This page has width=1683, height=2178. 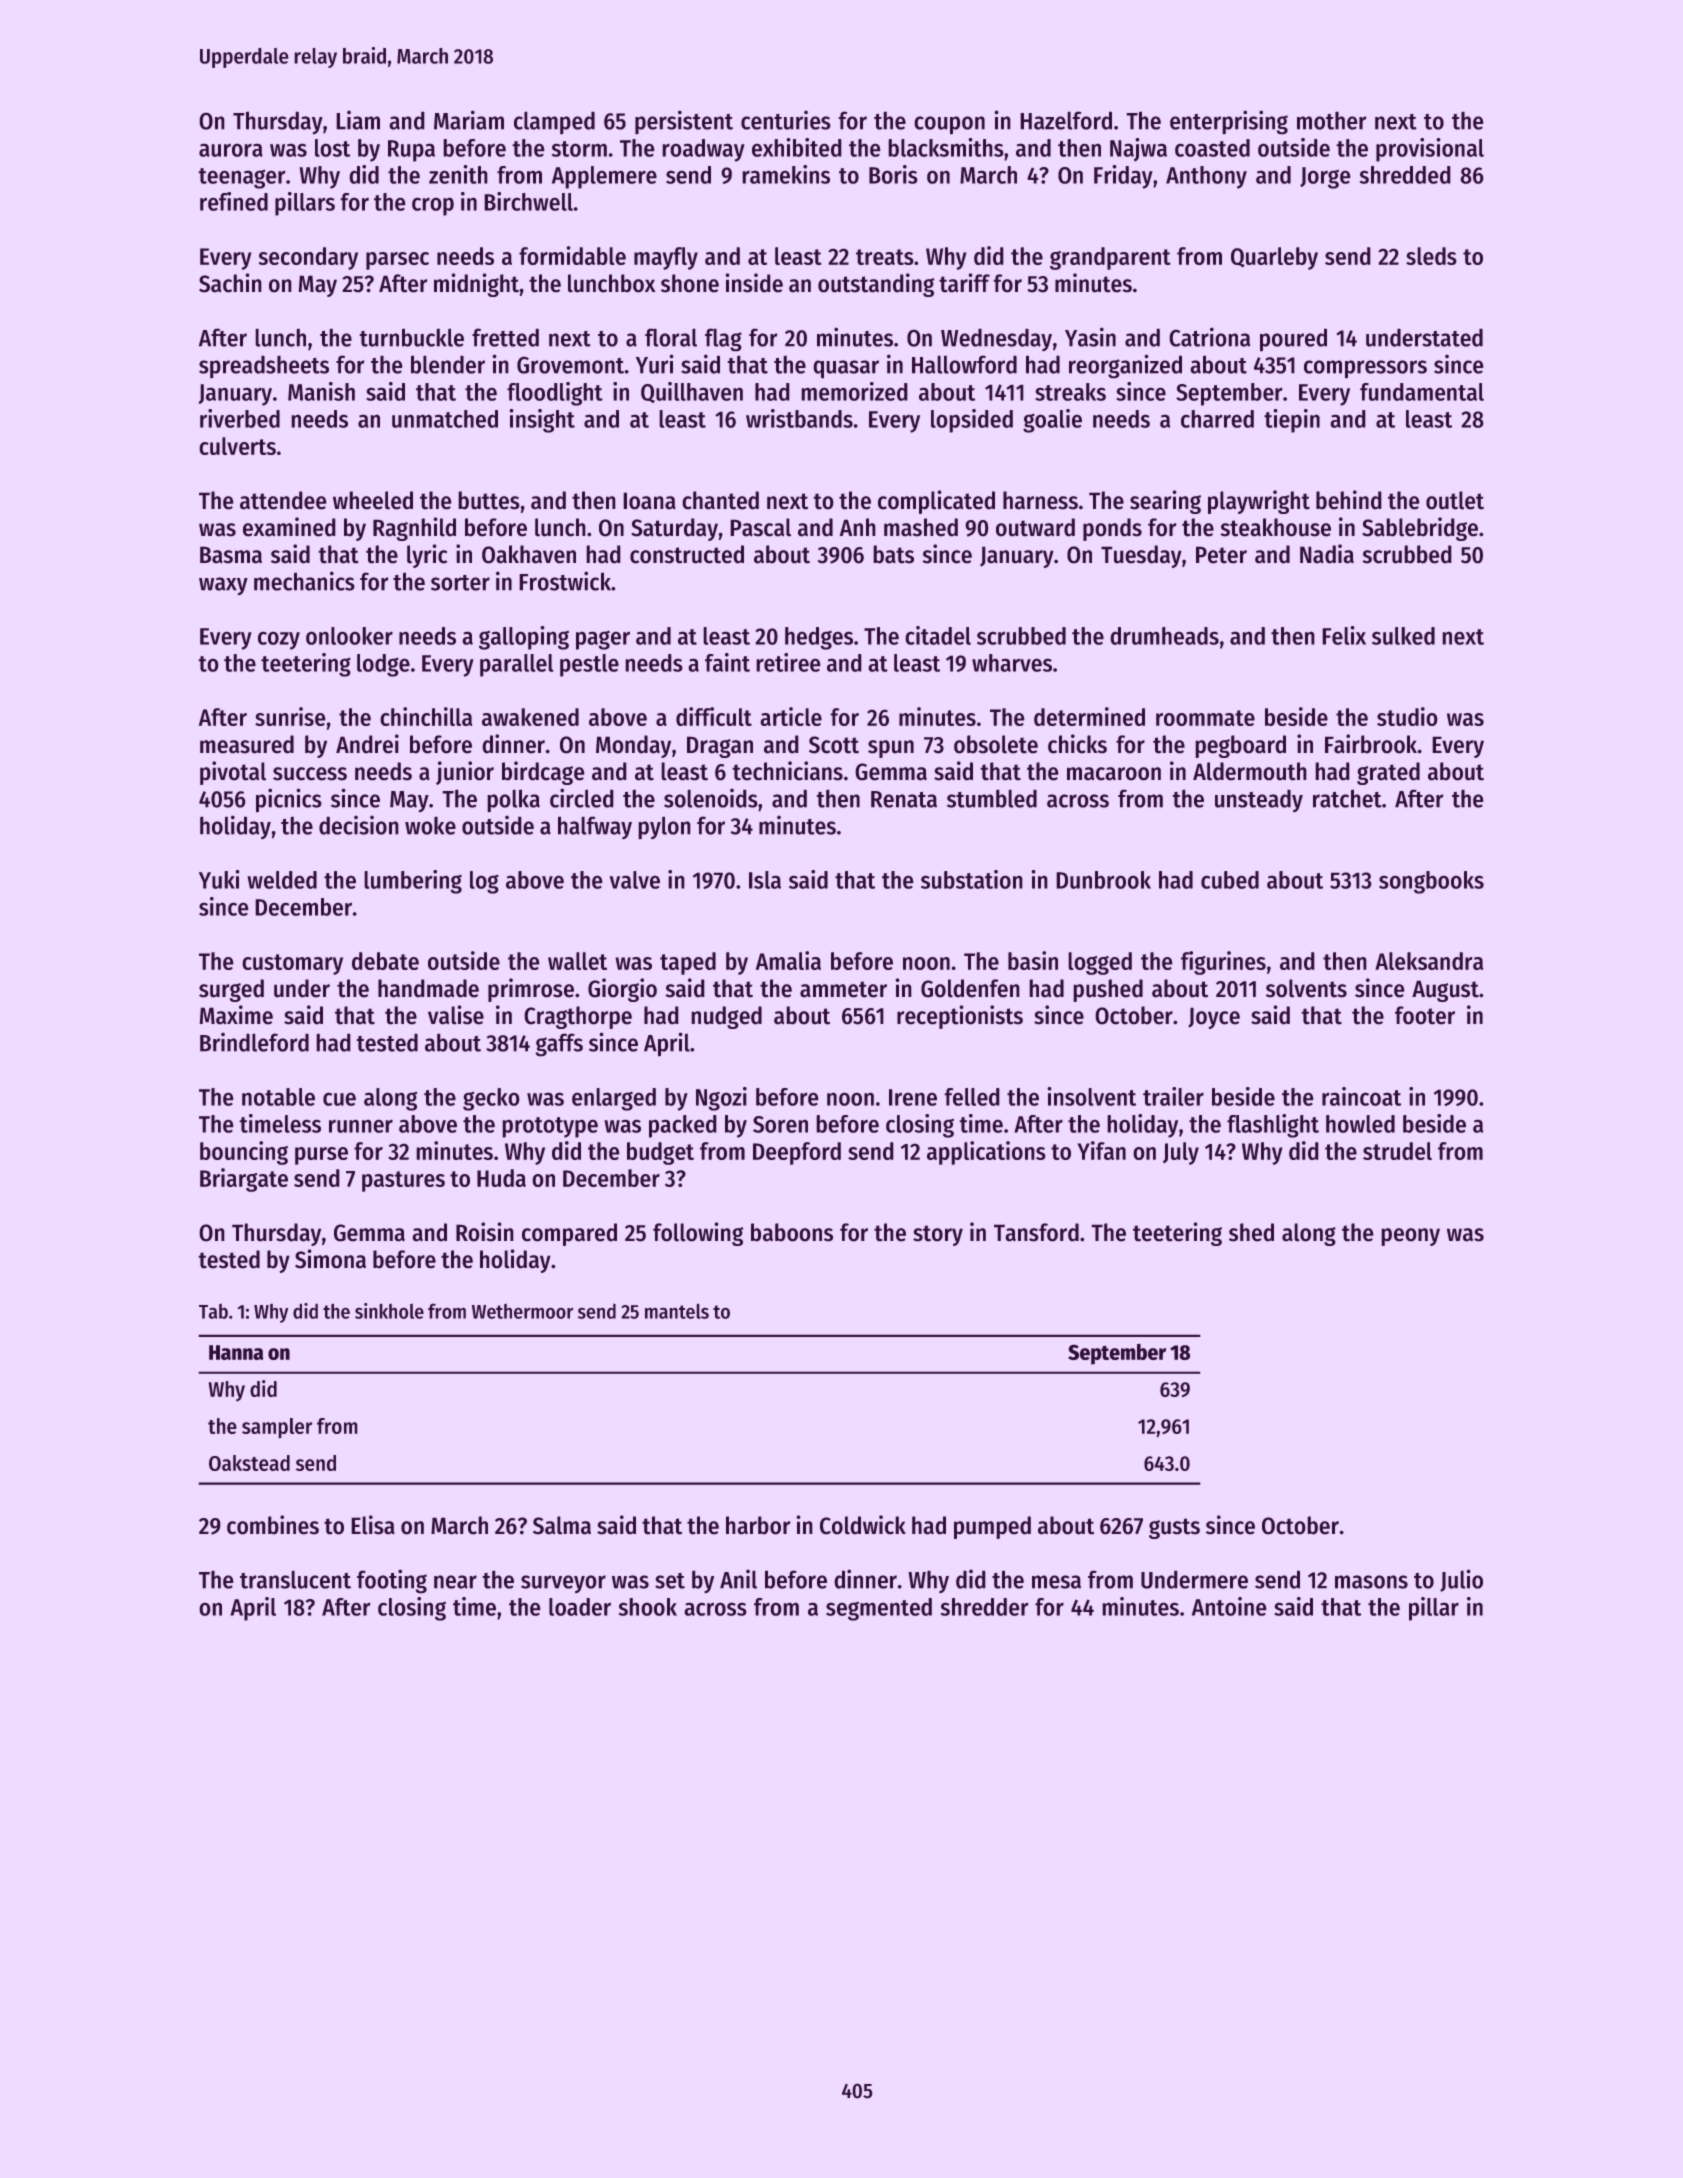 What do you see at coordinates (964, 283) in the page?
I see `tariff` at bounding box center [964, 283].
